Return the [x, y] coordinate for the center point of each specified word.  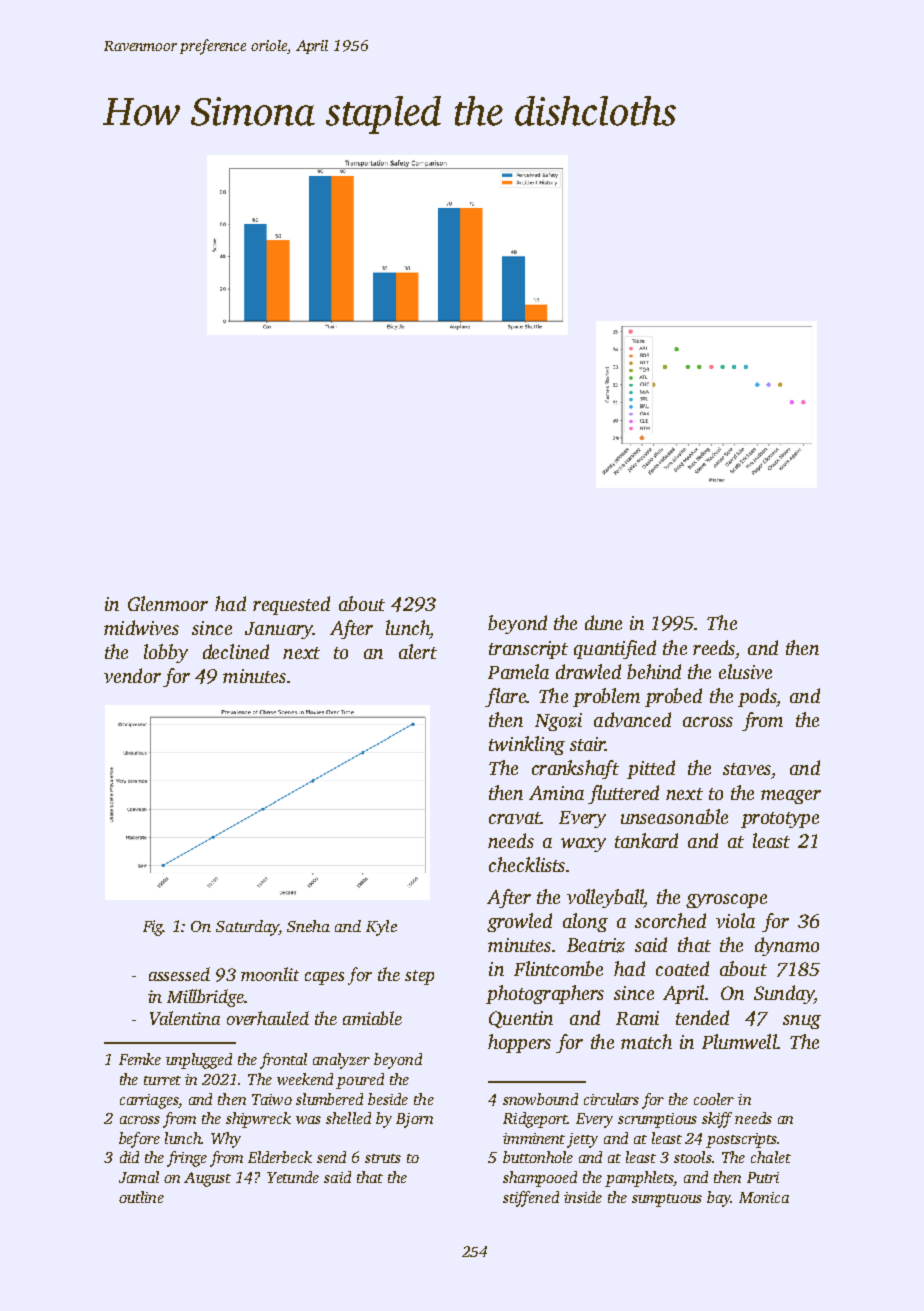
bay [719, 1199]
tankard [646, 840]
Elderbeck [280, 1157]
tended [702, 1017]
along [585, 922]
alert [418, 651]
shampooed [540, 1179]
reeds [714, 647]
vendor [132, 675]
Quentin [521, 1019]
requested [291, 605]
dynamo [787, 946]
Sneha [308, 926]
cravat [514, 818]
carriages [149, 1101]
